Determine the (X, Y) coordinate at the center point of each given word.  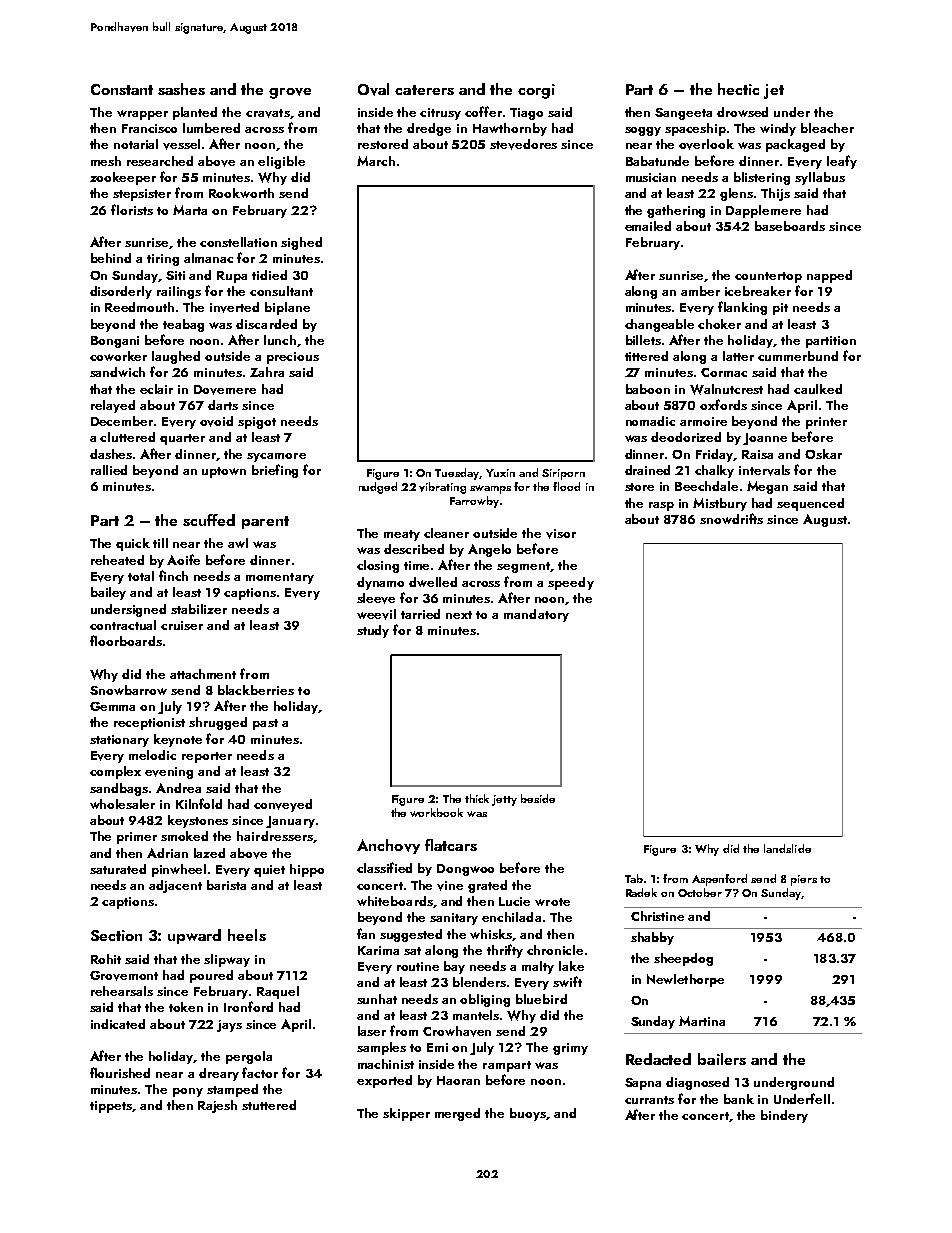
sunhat (377, 999)
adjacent (175, 886)
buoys (528, 1114)
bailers (722, 1059)
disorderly (121, 292)
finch (173, 575)
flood (566, 486)
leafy (842, 162)
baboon (648, 389)
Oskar (823, 454)
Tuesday (457, 474)
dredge (429, 129)
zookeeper (123, 178)
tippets (111, 1107)
